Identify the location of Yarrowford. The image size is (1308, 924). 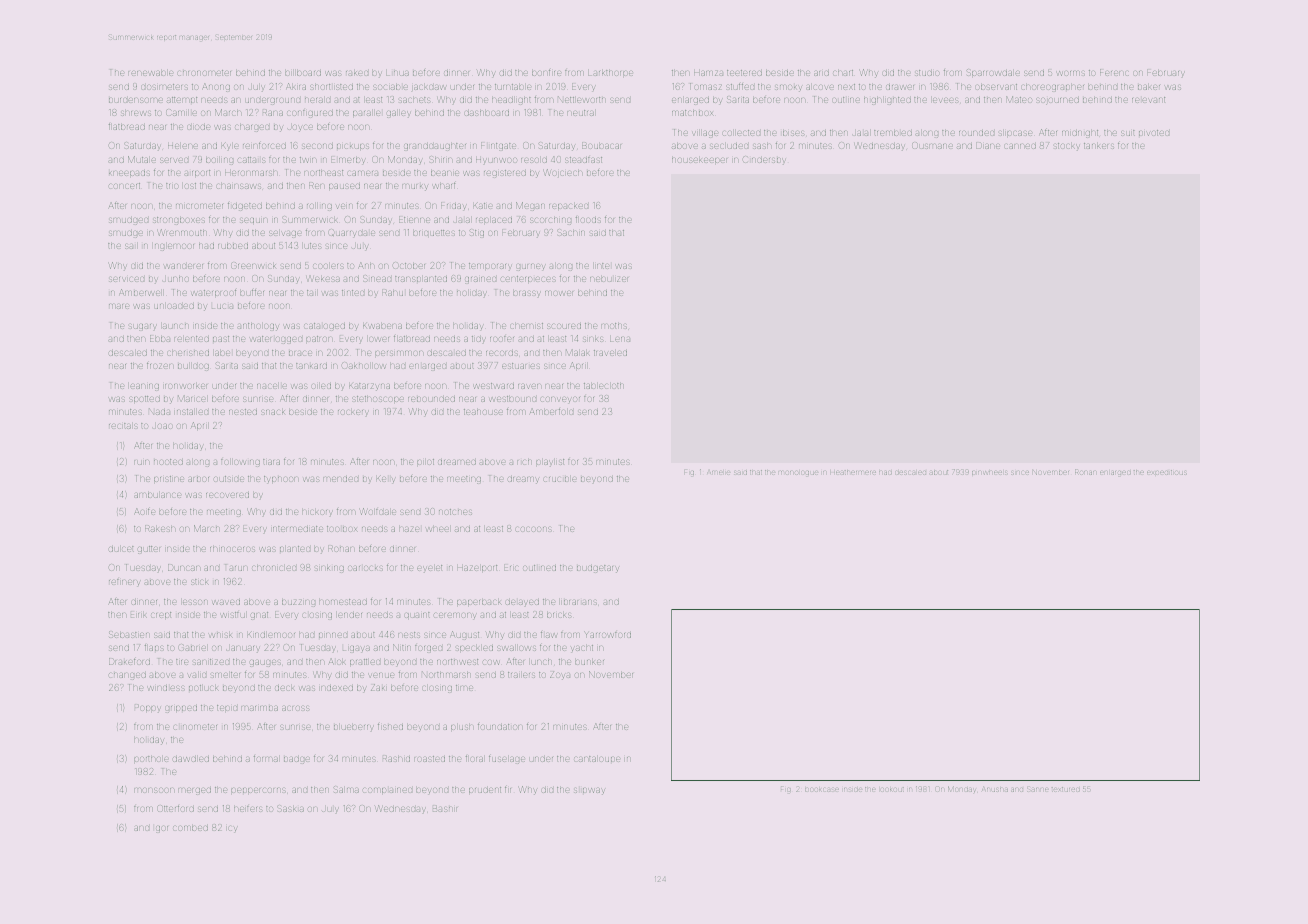
(607, 634).
